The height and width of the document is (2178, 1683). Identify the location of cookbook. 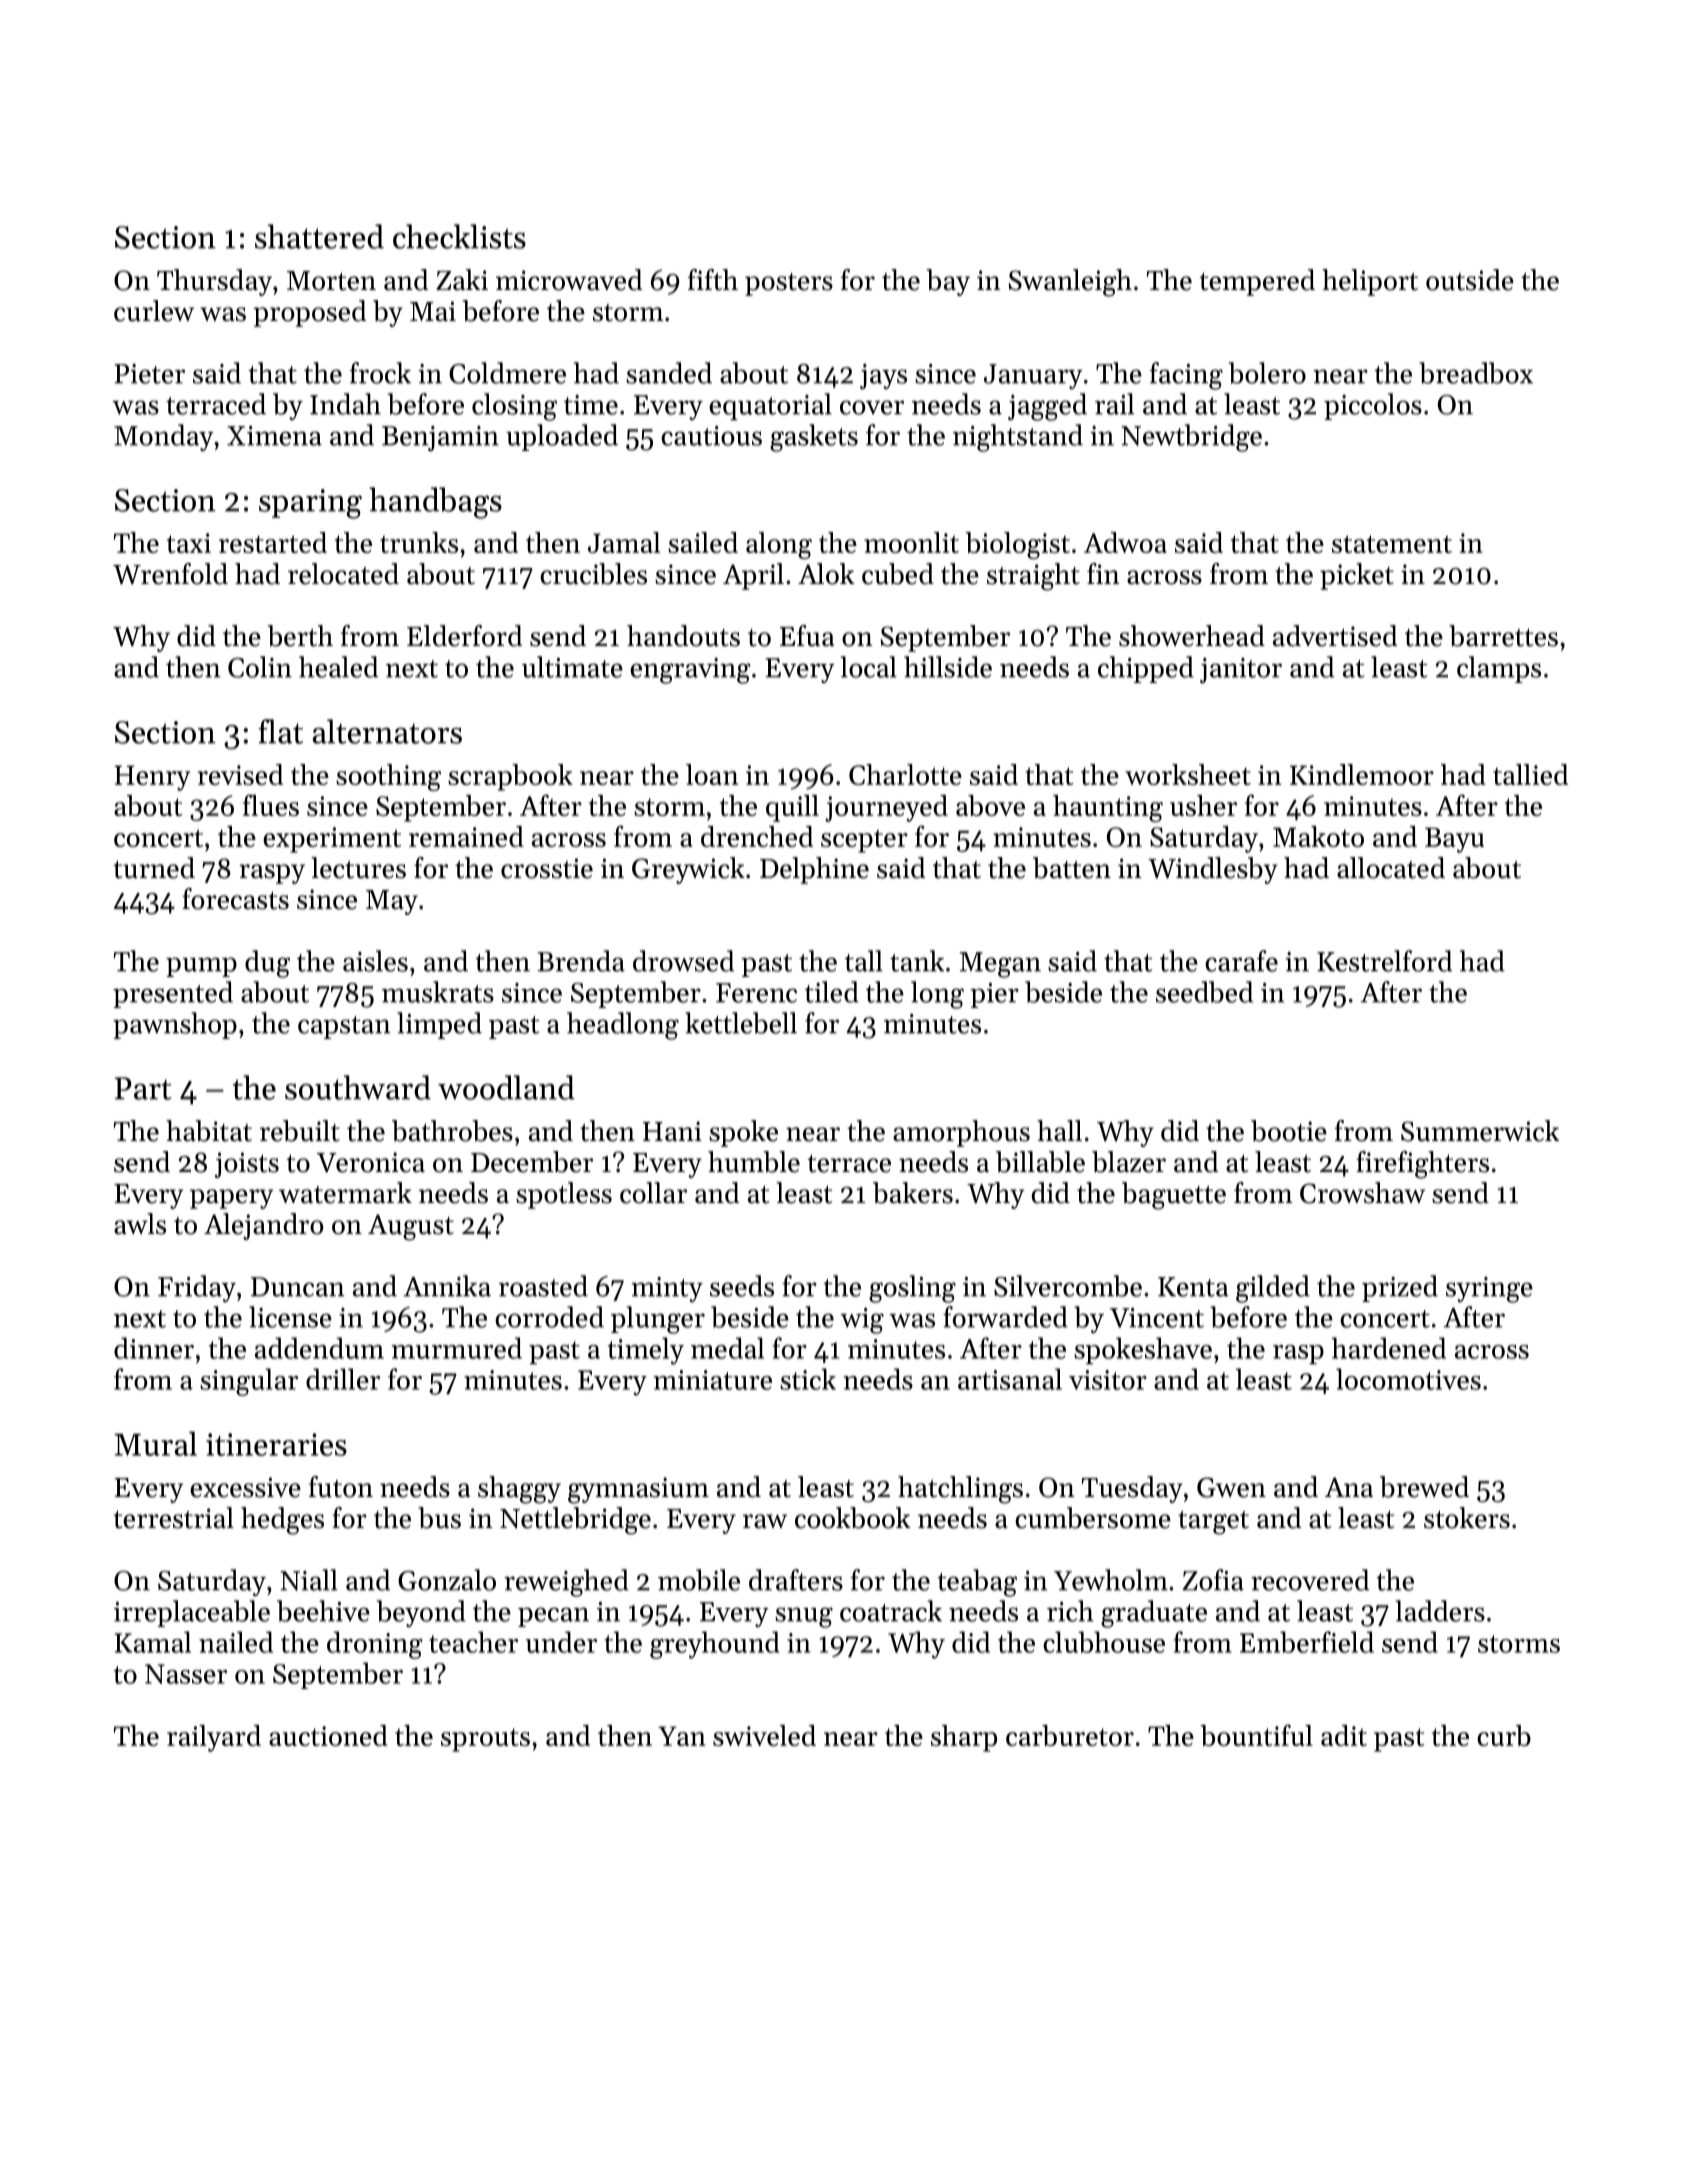
(852, 1518).
